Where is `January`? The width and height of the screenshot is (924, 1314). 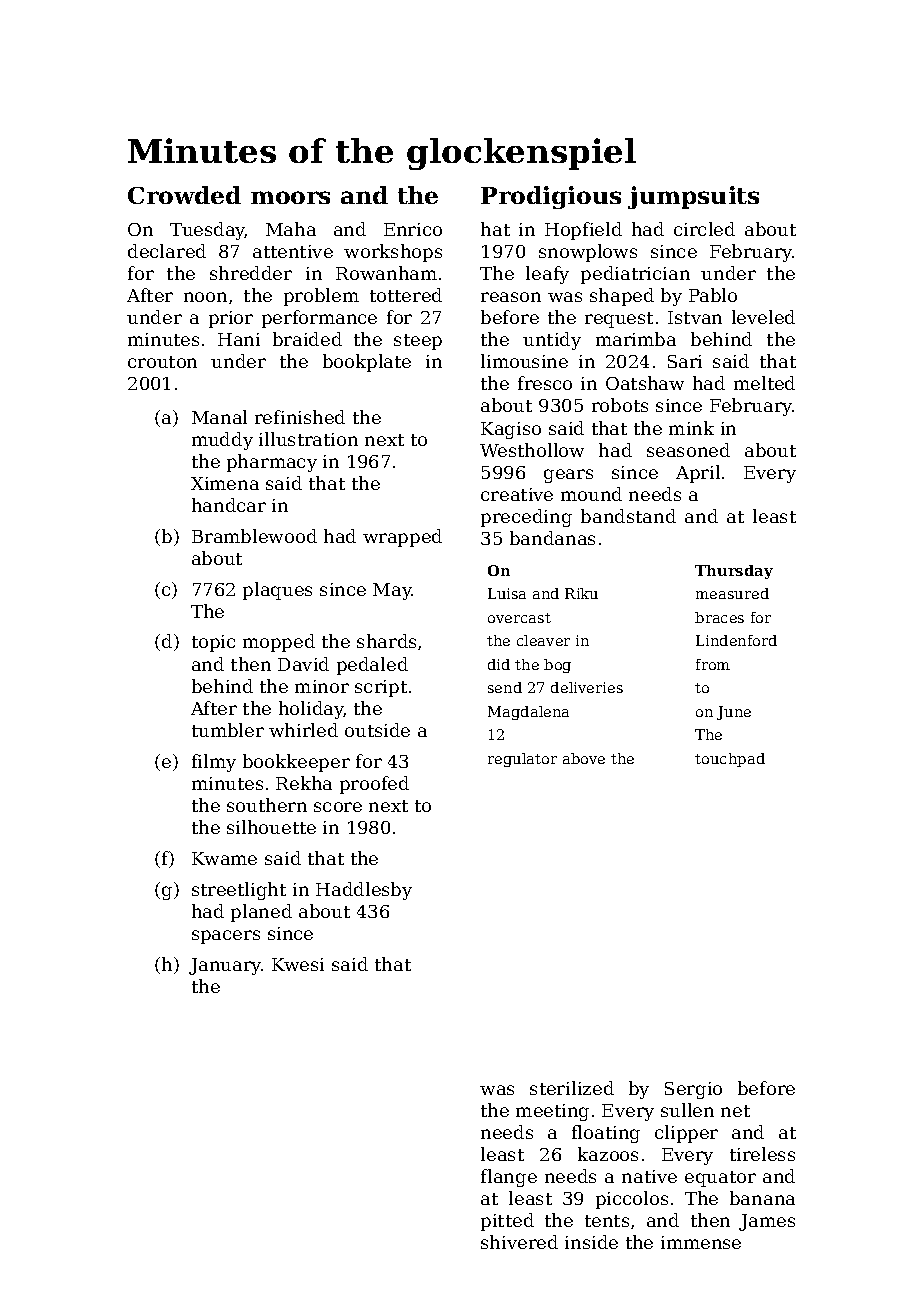
January is located at coordinates (225, 966).
